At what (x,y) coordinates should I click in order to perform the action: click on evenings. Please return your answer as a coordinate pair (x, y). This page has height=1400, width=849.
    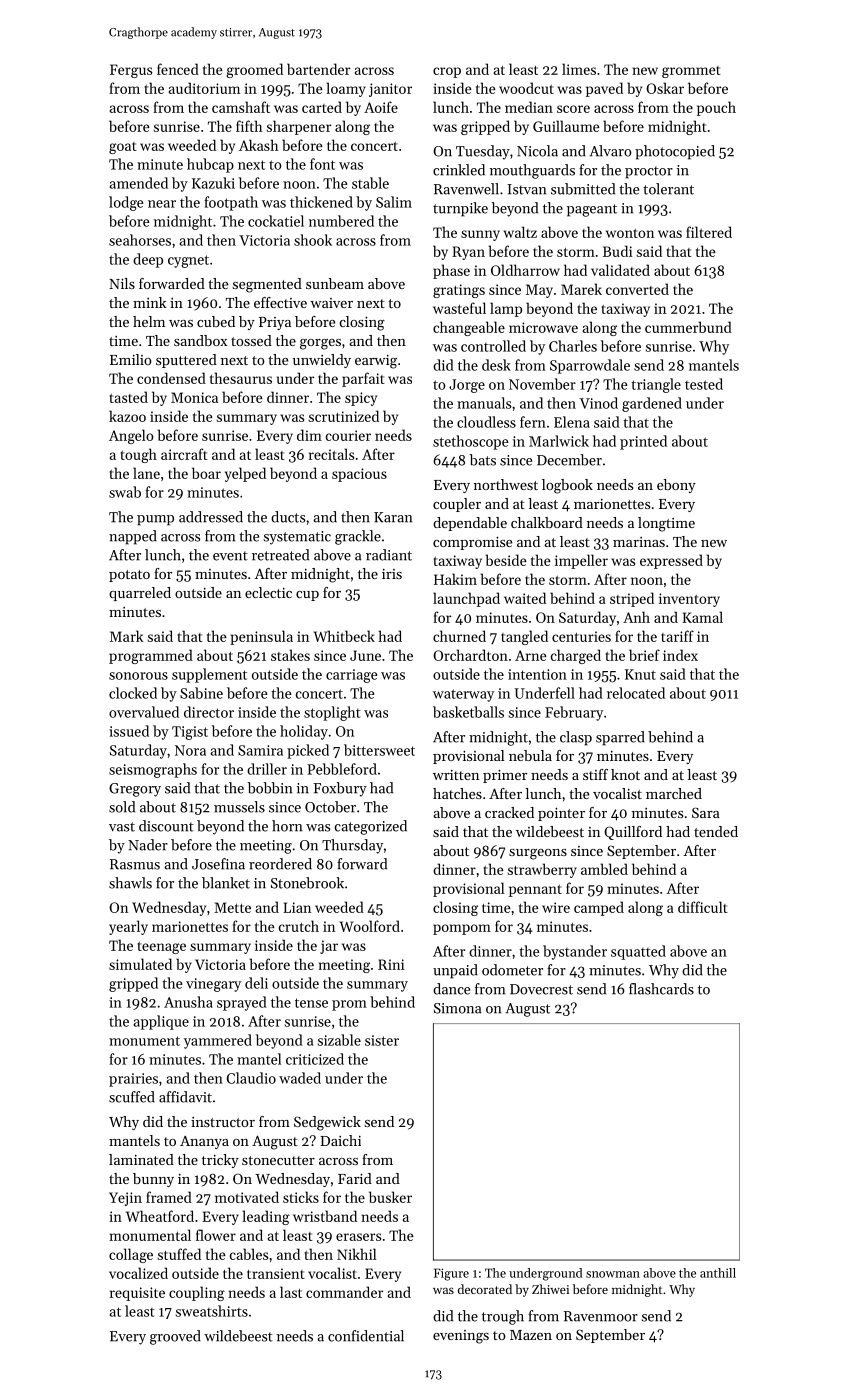
    Looking at the image, I should click on (461, 1337).
